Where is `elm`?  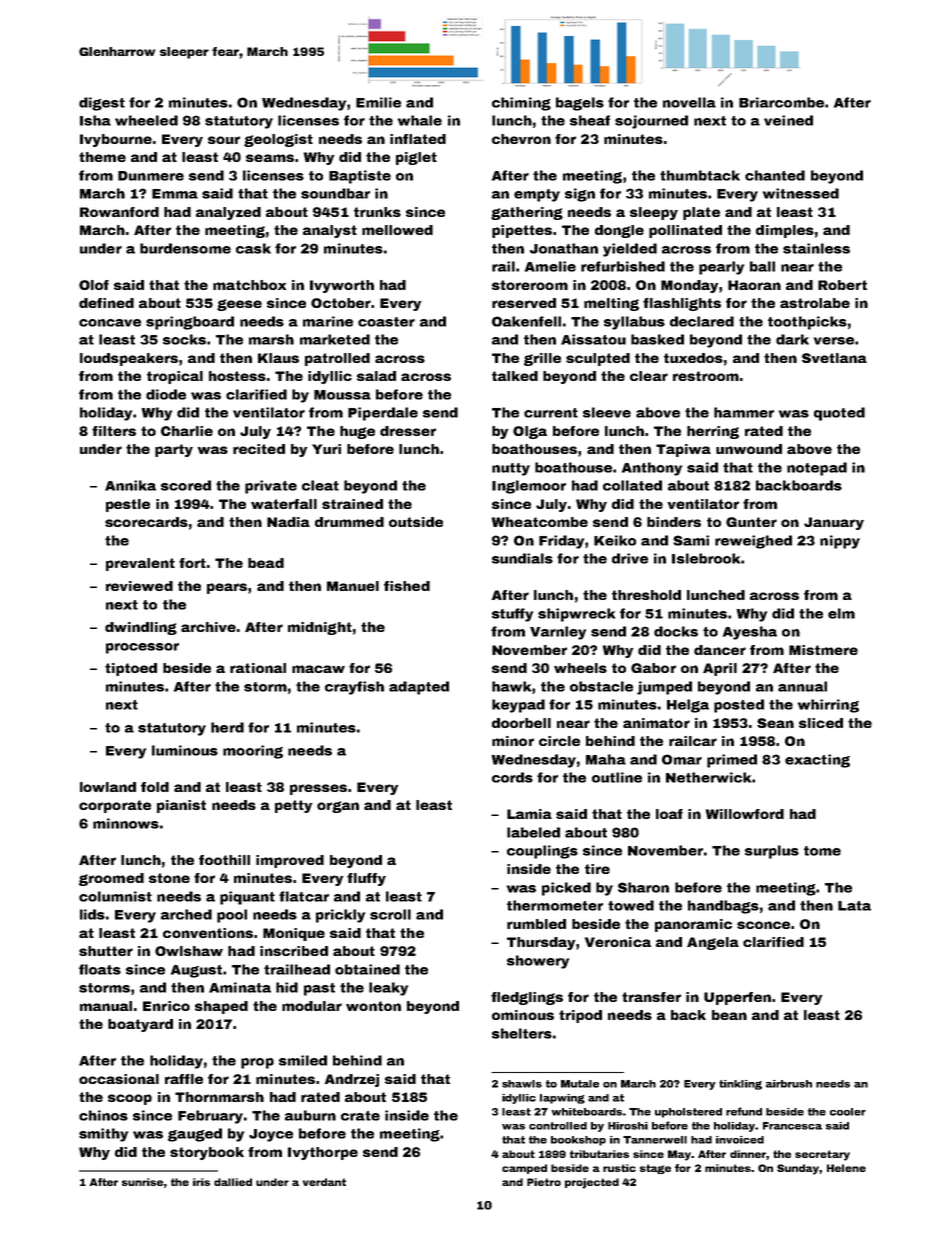
elm is located at coordinates (841, 613).
